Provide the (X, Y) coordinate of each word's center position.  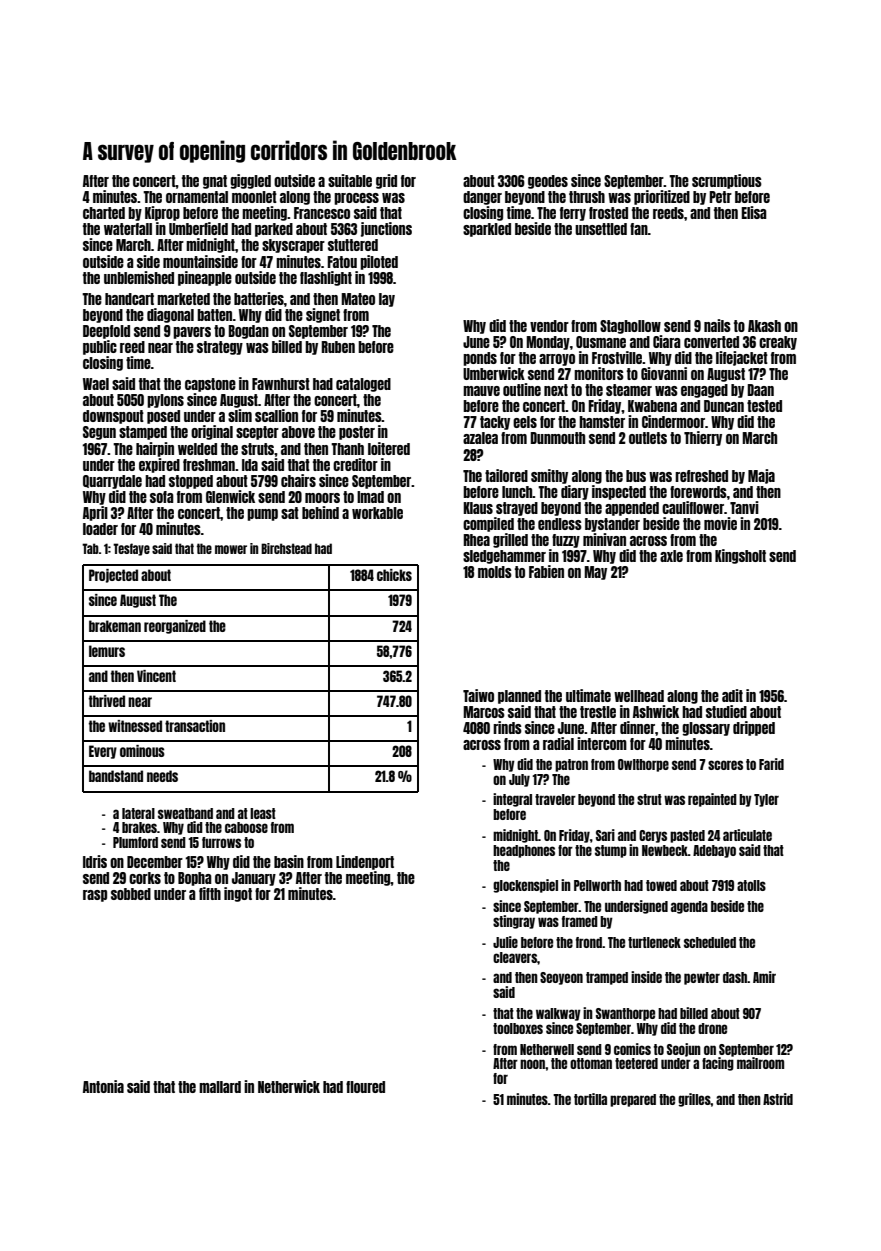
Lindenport (365, 862)
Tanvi (744, 507)
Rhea (476, 540)
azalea (480, 438)
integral (512, 800)
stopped (191, 482)
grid (386, 181)
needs (162, 776)
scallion (276, 415)
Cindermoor (673, 421)
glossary (706, 729)
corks (145, 878)
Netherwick (289, 1086)
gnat (215, 182)
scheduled (710, 942)
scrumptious (727, 181)
